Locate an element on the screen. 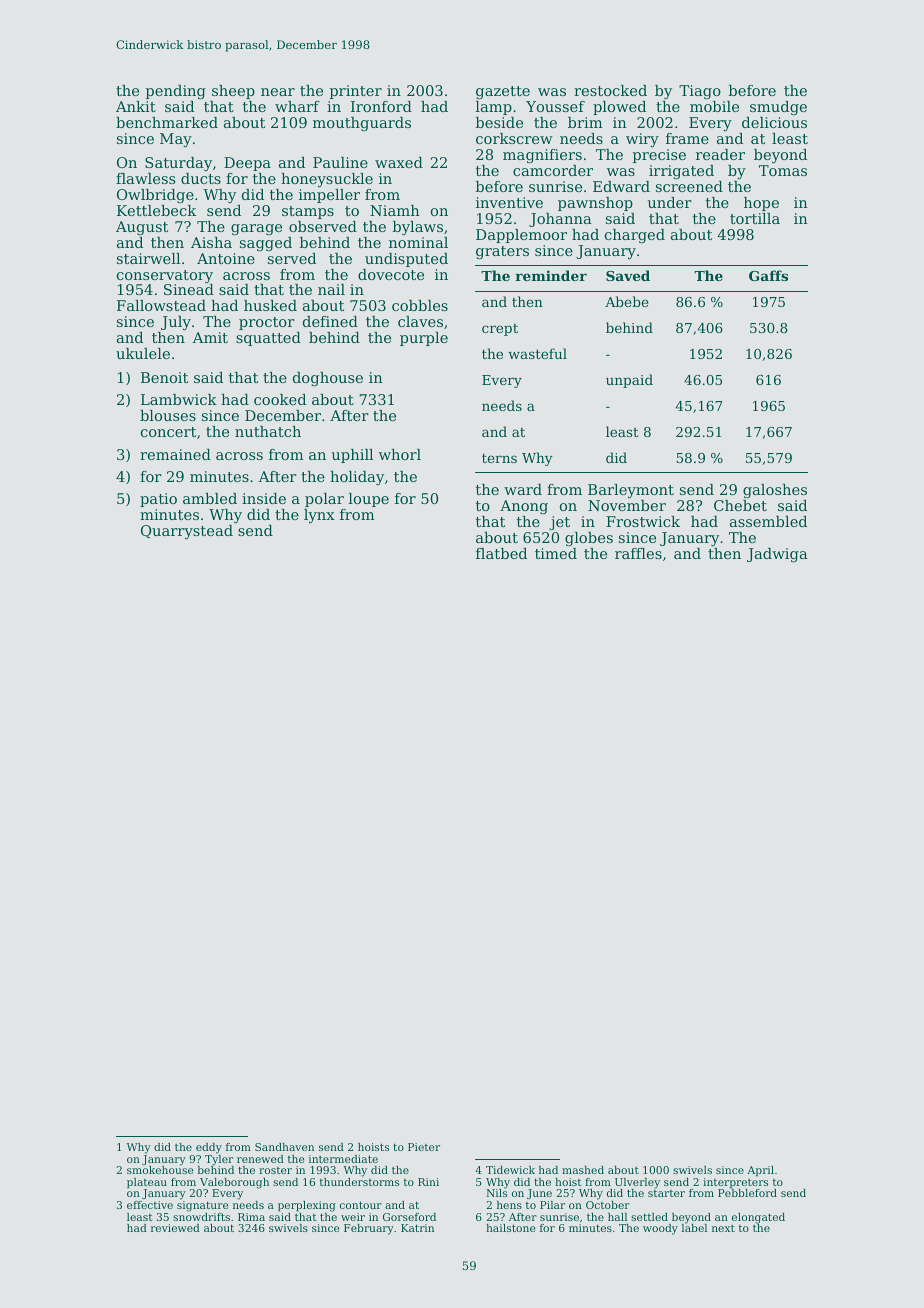  inside is located at coordinates (264, 498).
